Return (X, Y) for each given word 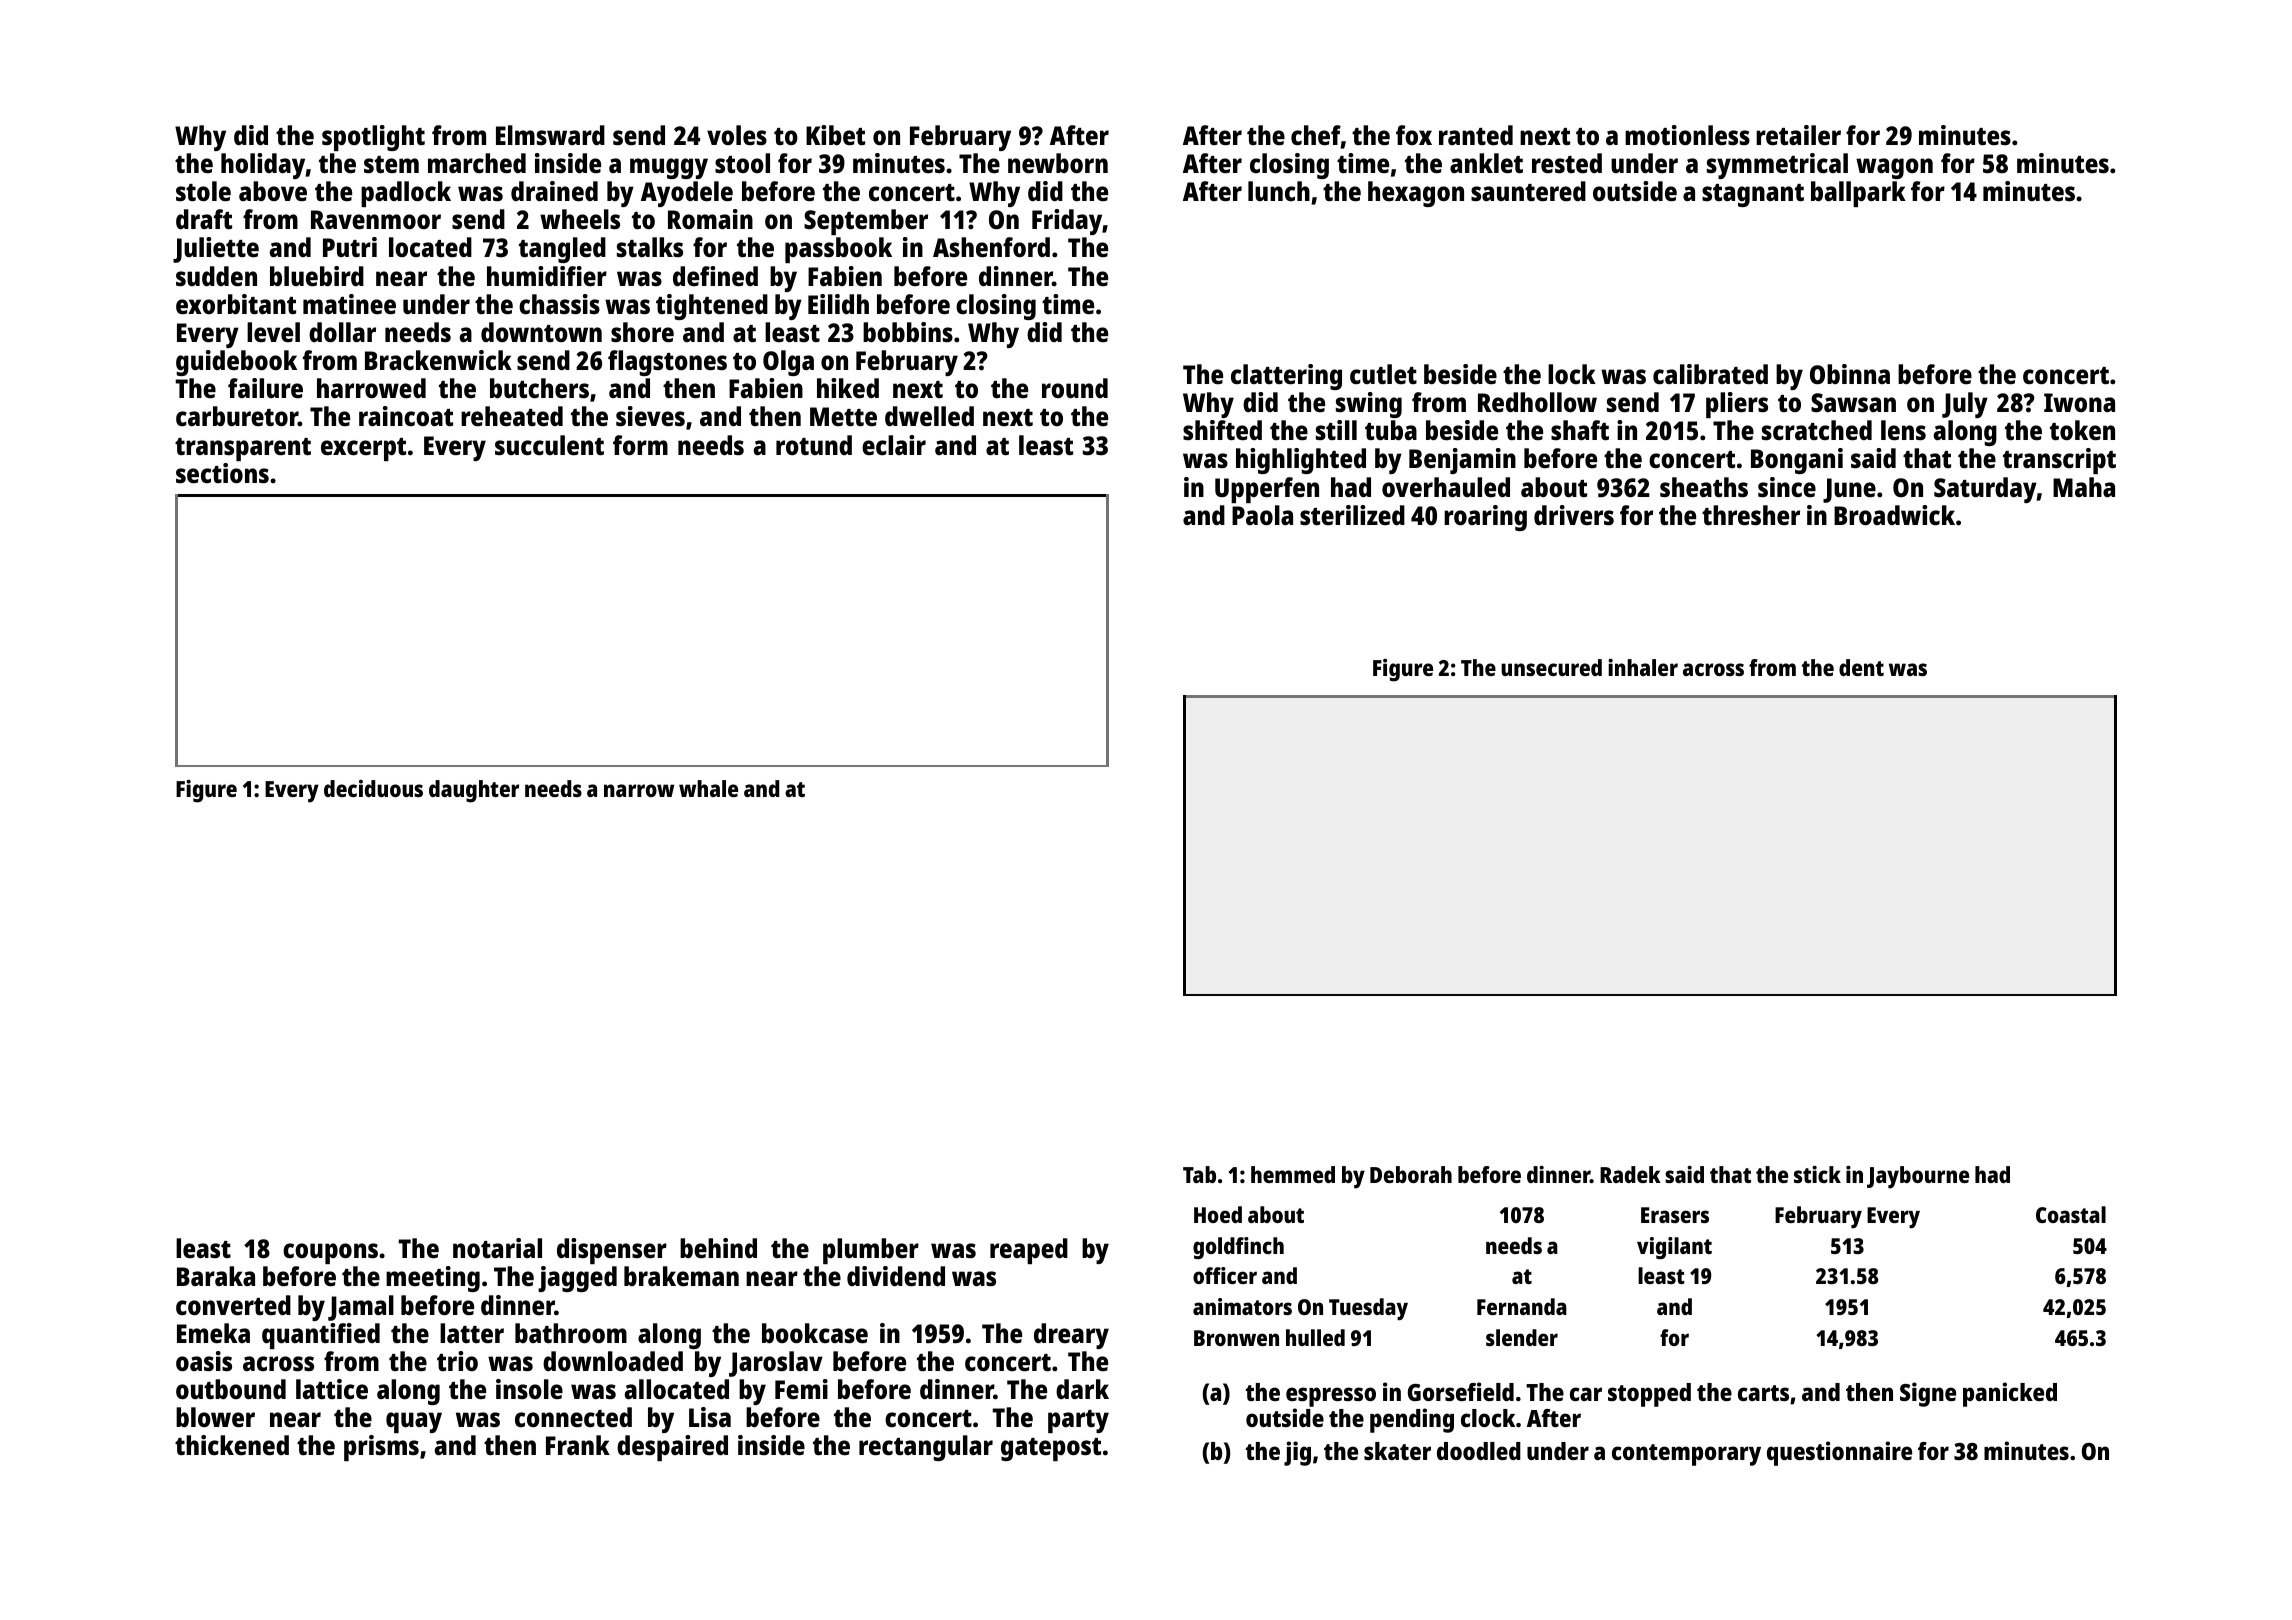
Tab (1199, 1174)
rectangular (926, 1448)
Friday (1067, 222)
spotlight (373, 138)
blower (215, 1417)
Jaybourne (1918, 1177)
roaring (1485, 518)
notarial (497, 1248)
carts (1763, 1393)
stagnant (1753, 195)
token (2082, 430)
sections (222, 473)
